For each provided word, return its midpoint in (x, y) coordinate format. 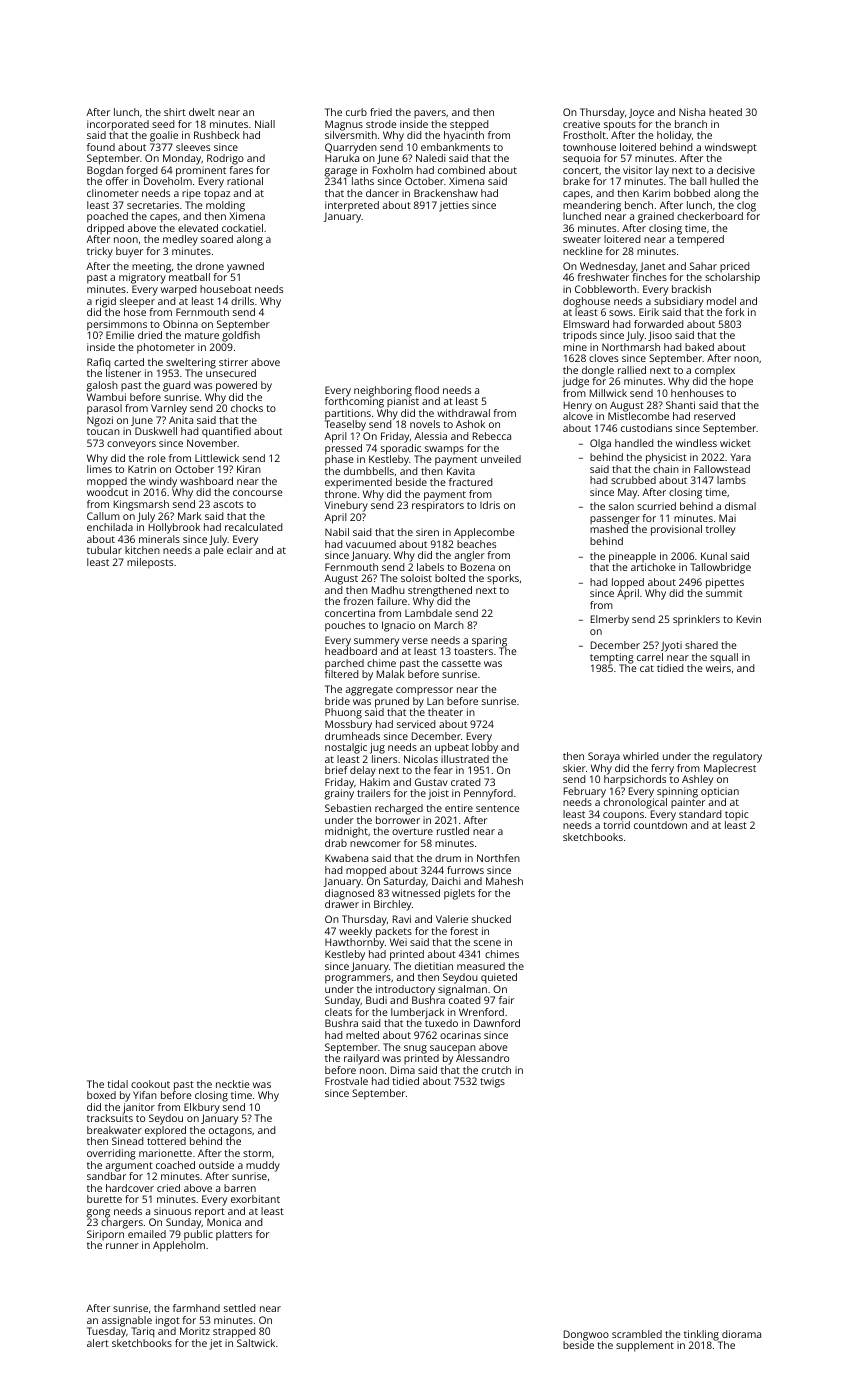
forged (142, 172)
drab (336, 843)
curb (356, 112)
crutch (496, 1070)
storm (257, 1153)
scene (487, 943)
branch (691, 124)
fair (506, 1000)
